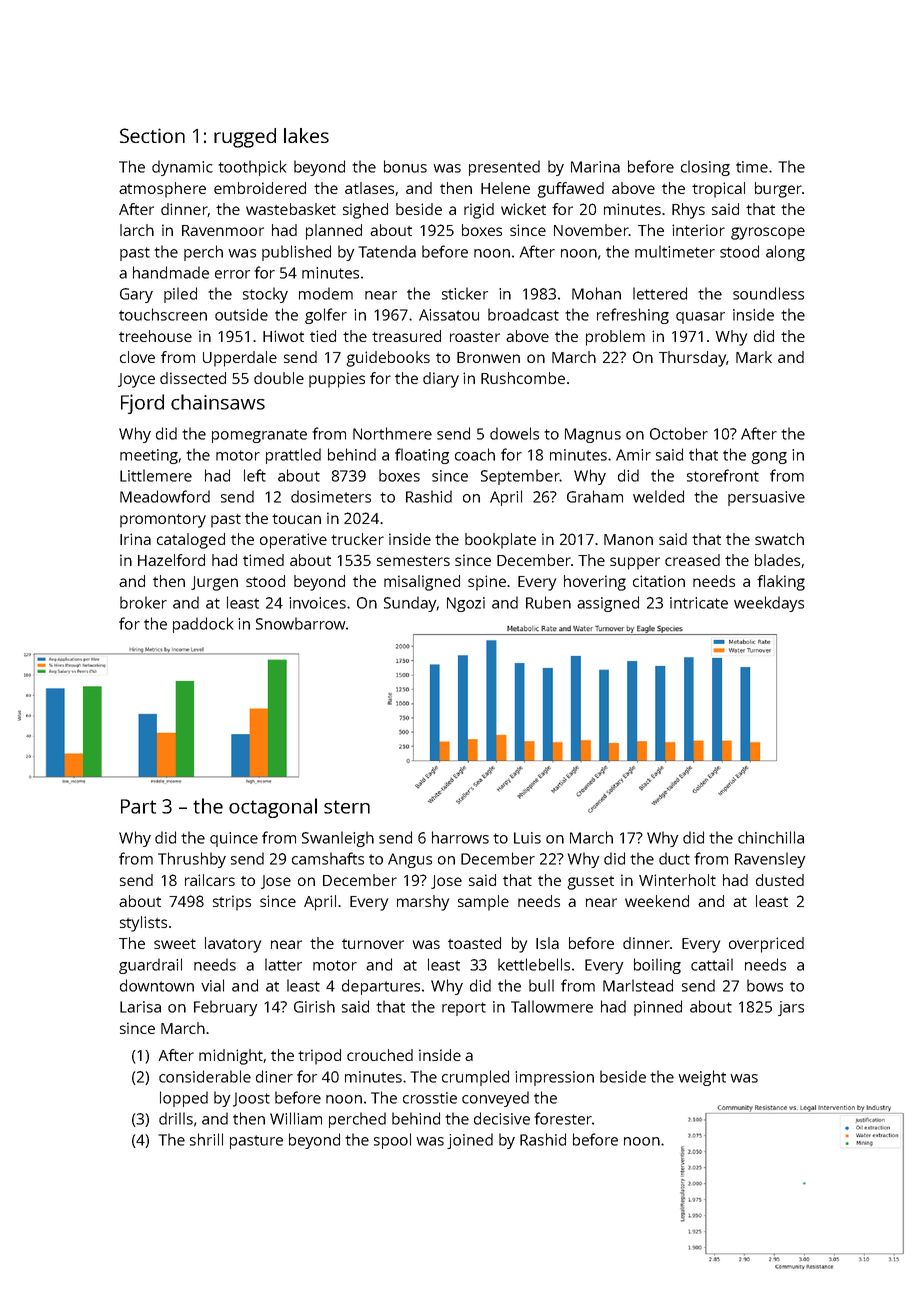  What do you see at coordinates (241, 314) in the screenshot?
I see `outside` at bounding box center [241, 314].
